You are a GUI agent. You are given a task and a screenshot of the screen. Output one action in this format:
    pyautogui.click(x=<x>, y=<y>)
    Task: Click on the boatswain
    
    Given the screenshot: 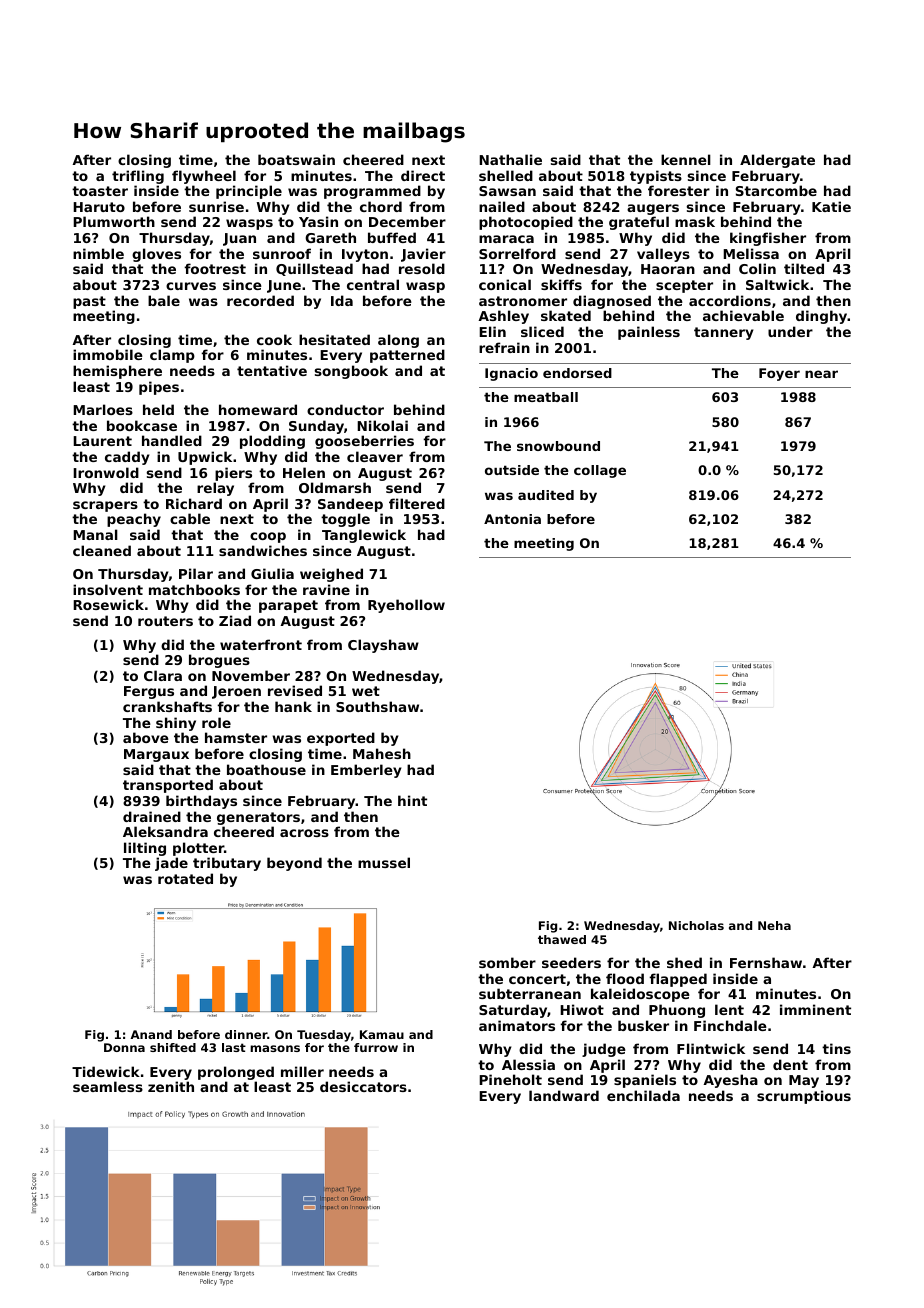 What is the action you would take?
    pyautogui.click(x=296, y=159)
